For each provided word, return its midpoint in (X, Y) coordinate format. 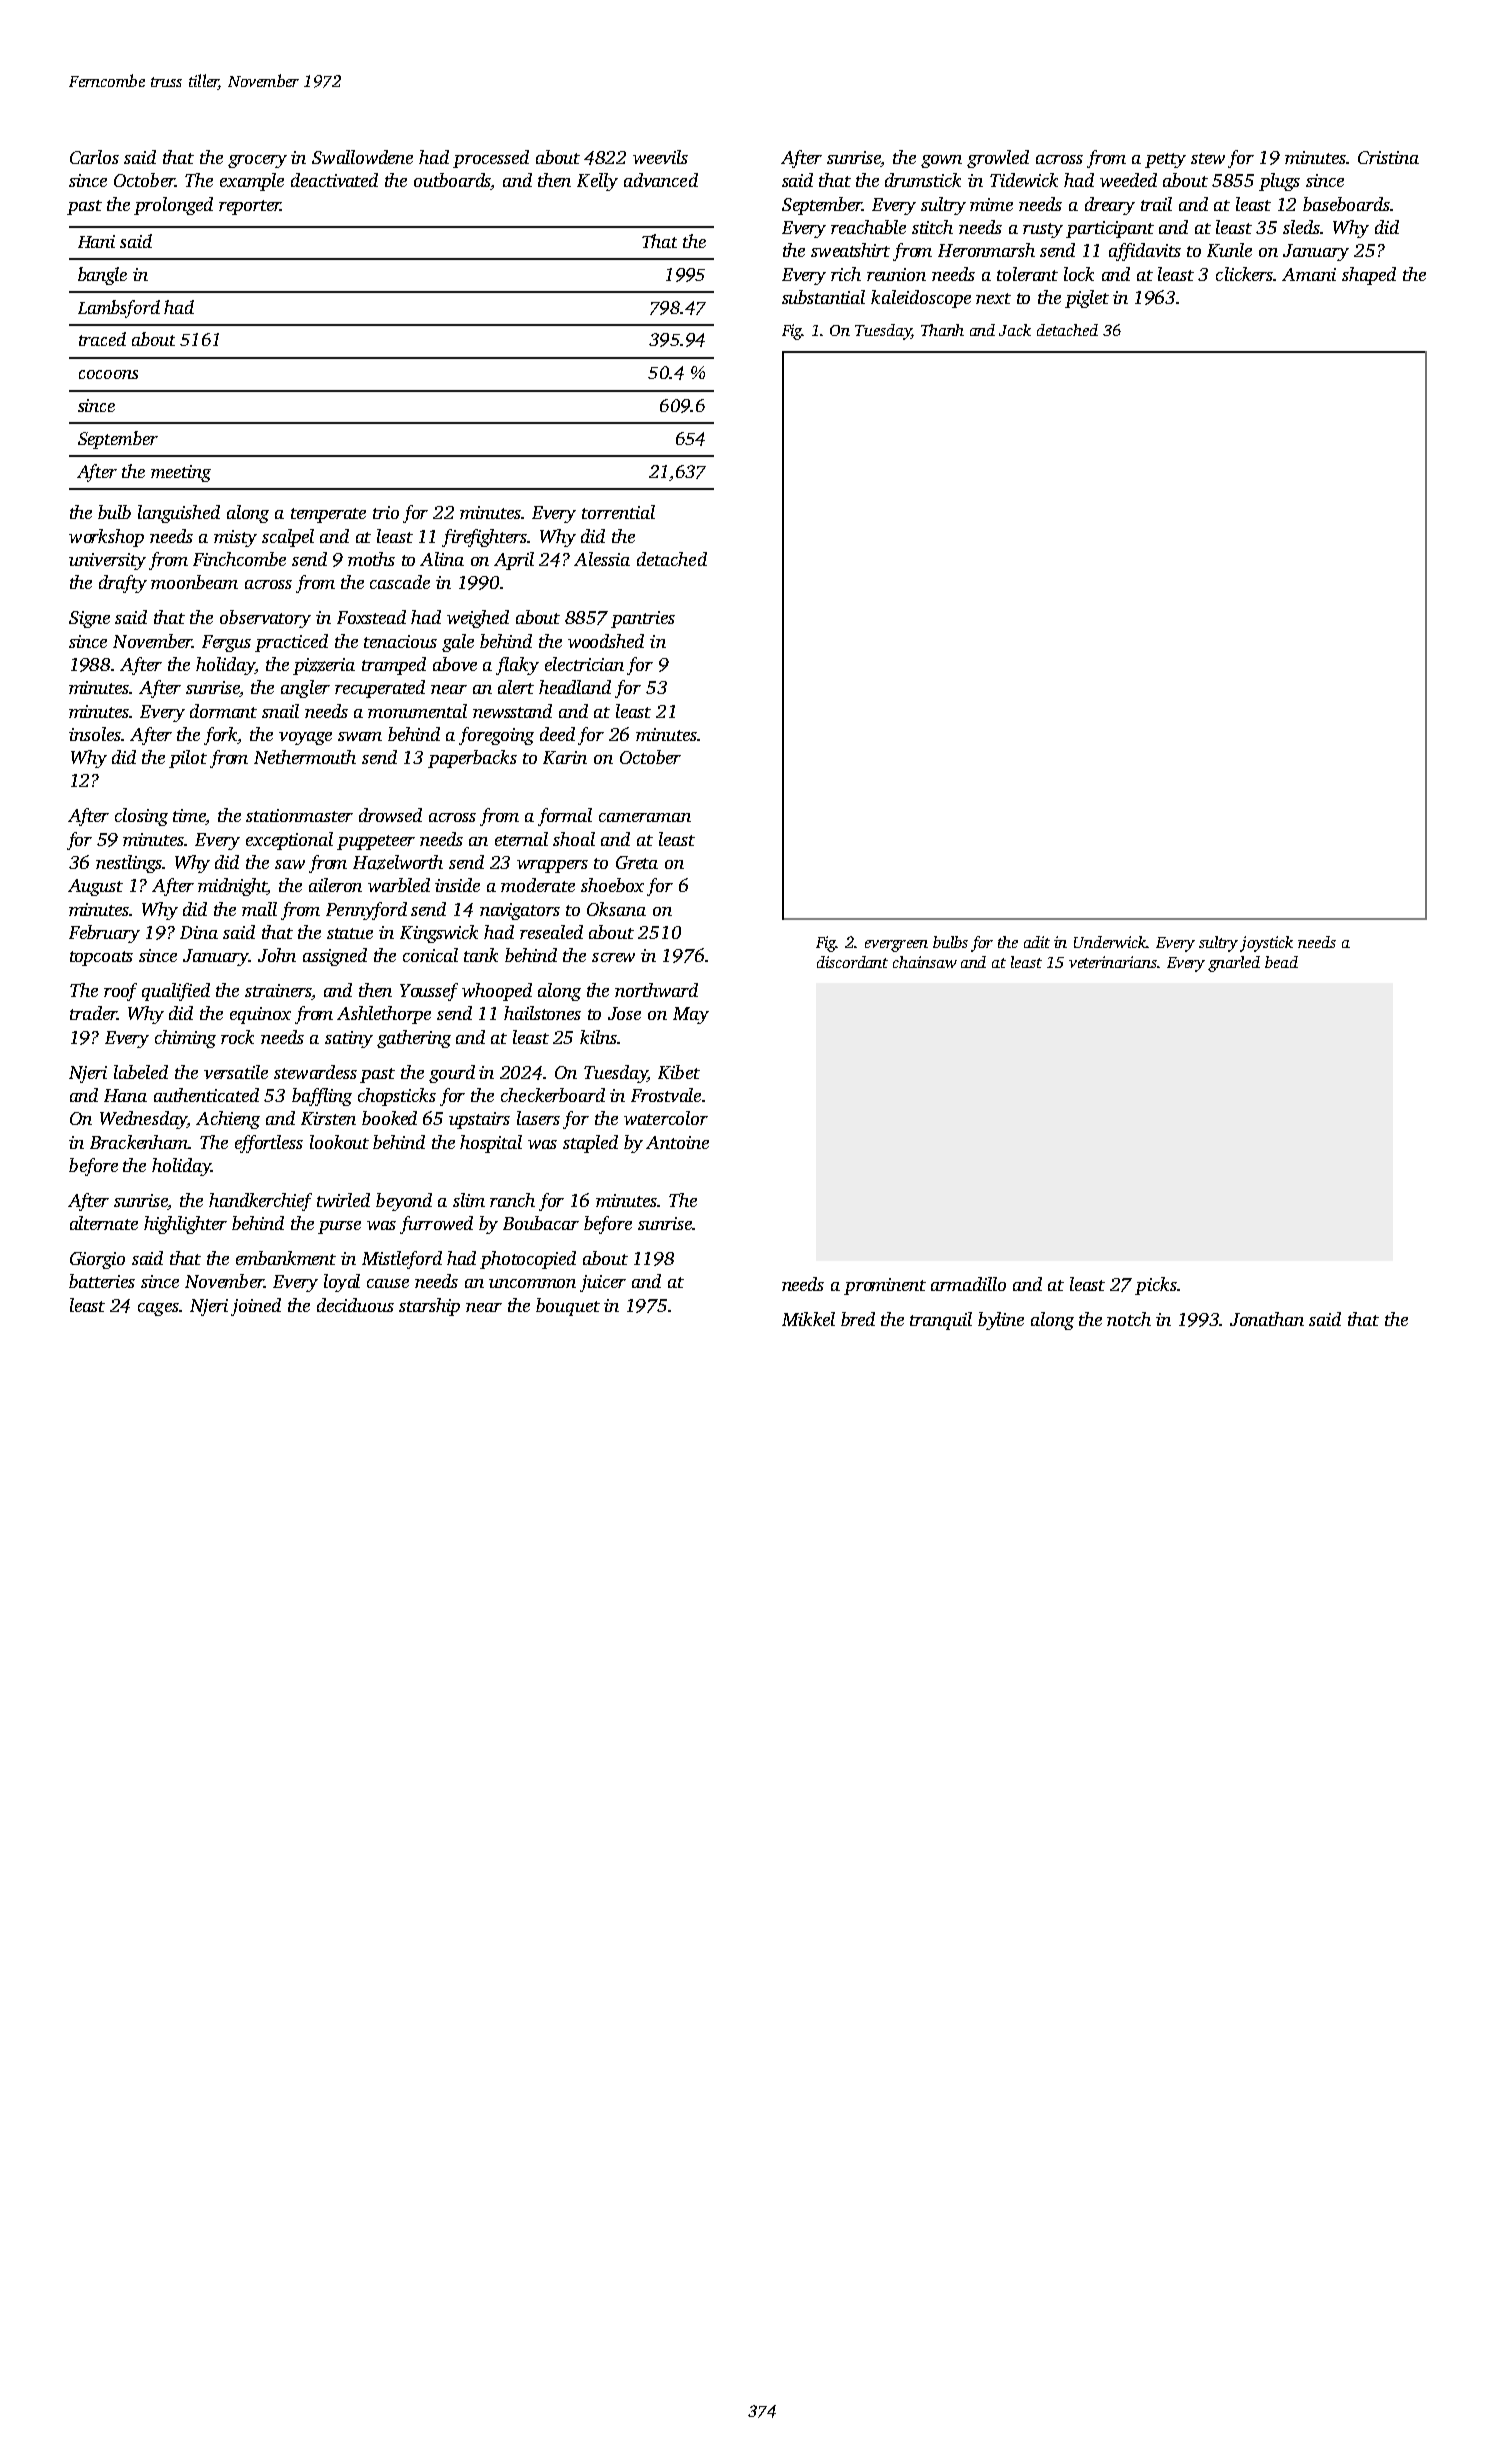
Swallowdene (362, 157)
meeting (181, 473)
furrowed (436, 1225)
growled (998, 159)
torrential (618, 512)
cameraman (645, 817)
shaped (1369, 276)
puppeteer (376, 842)
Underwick (1110, 942)
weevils (660, 157)
